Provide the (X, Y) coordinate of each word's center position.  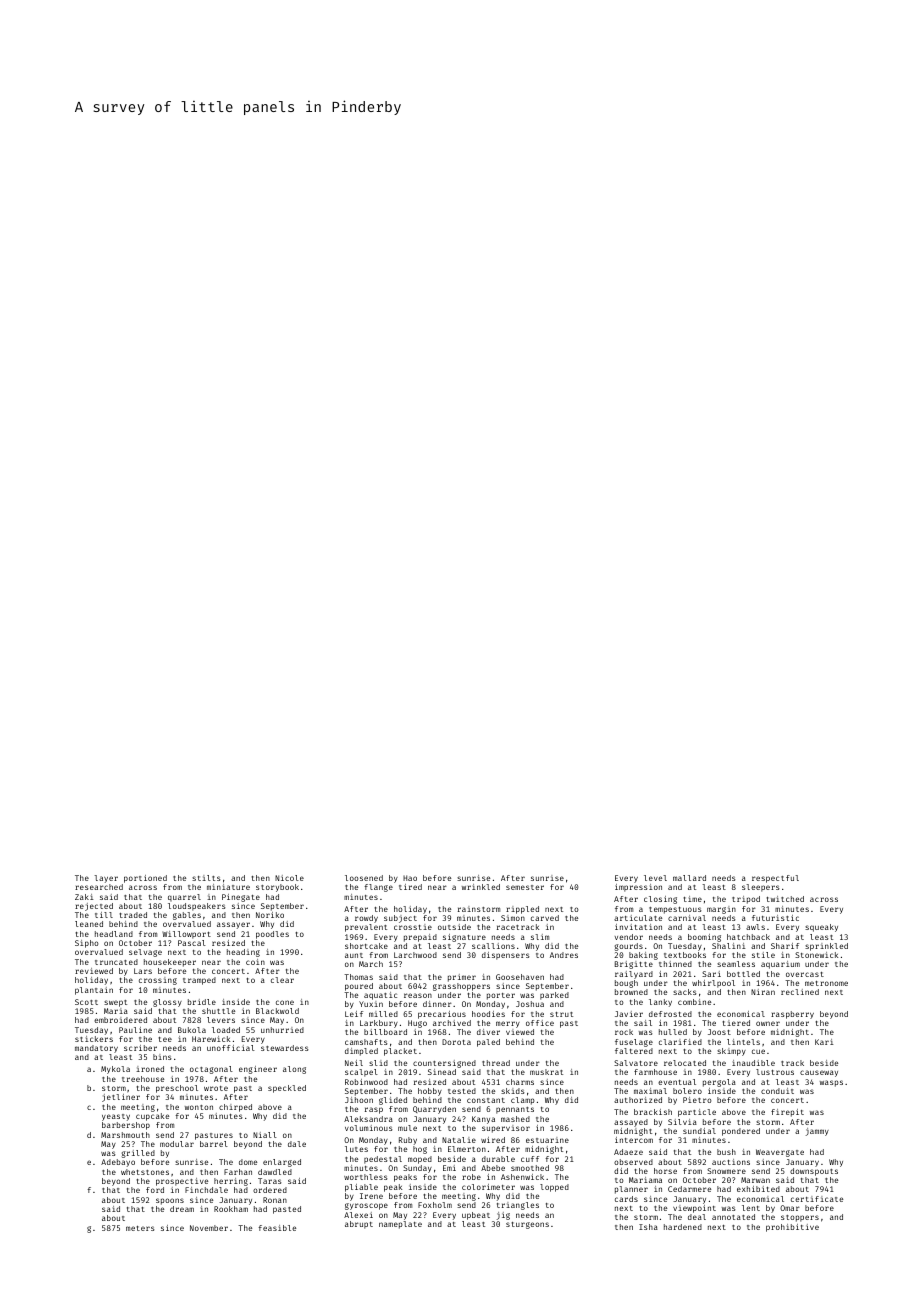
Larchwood (415, 955)
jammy (817, 1132)
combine (694, 1002)
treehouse (143, 1079)
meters (140, 1228)
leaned (89, 924)
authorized (638, 1100)
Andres (564, 955)
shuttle (218, 1011)
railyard (634, 975)
